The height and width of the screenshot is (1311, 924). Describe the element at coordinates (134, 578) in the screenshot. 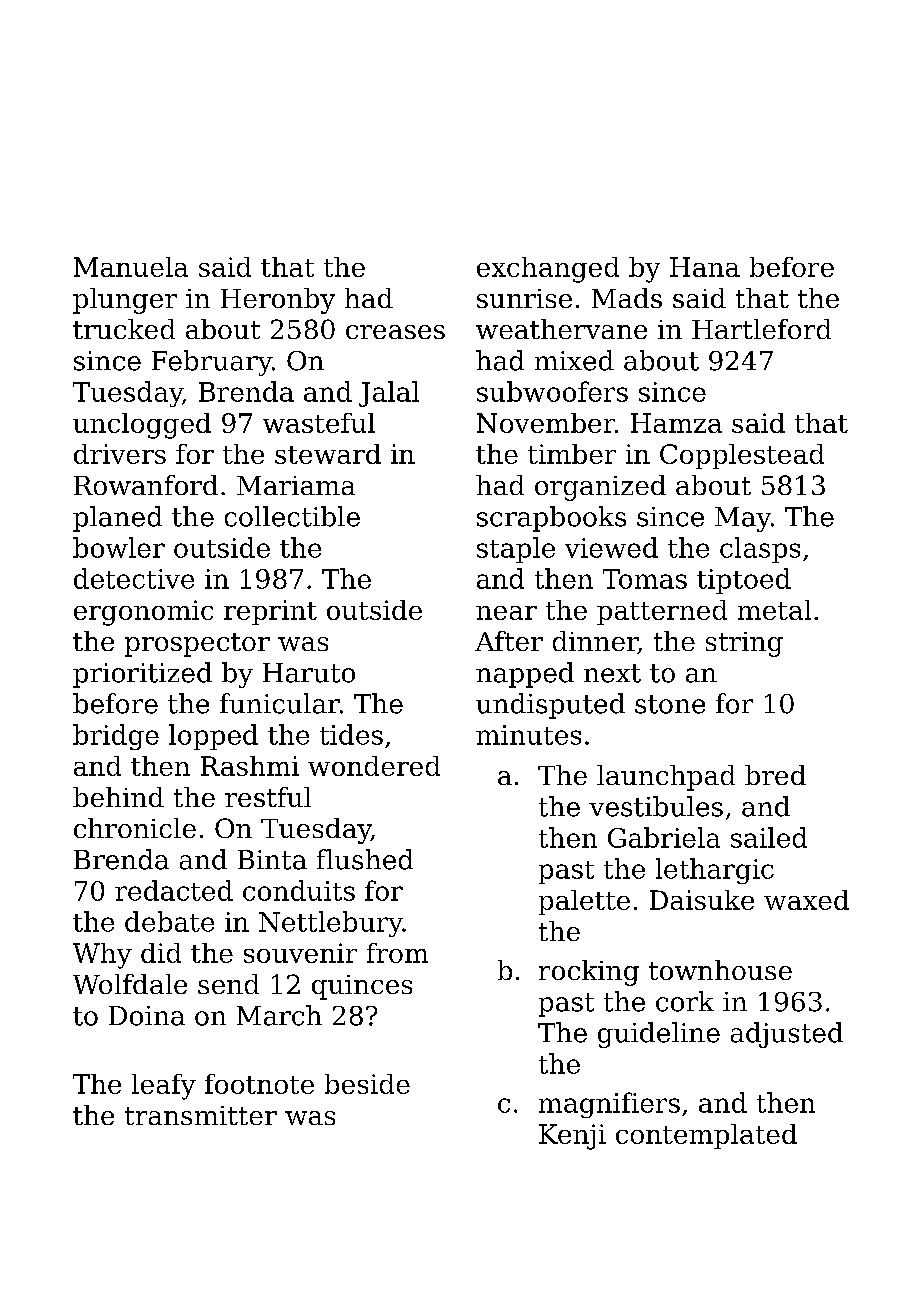

I see `detective` at that location.
